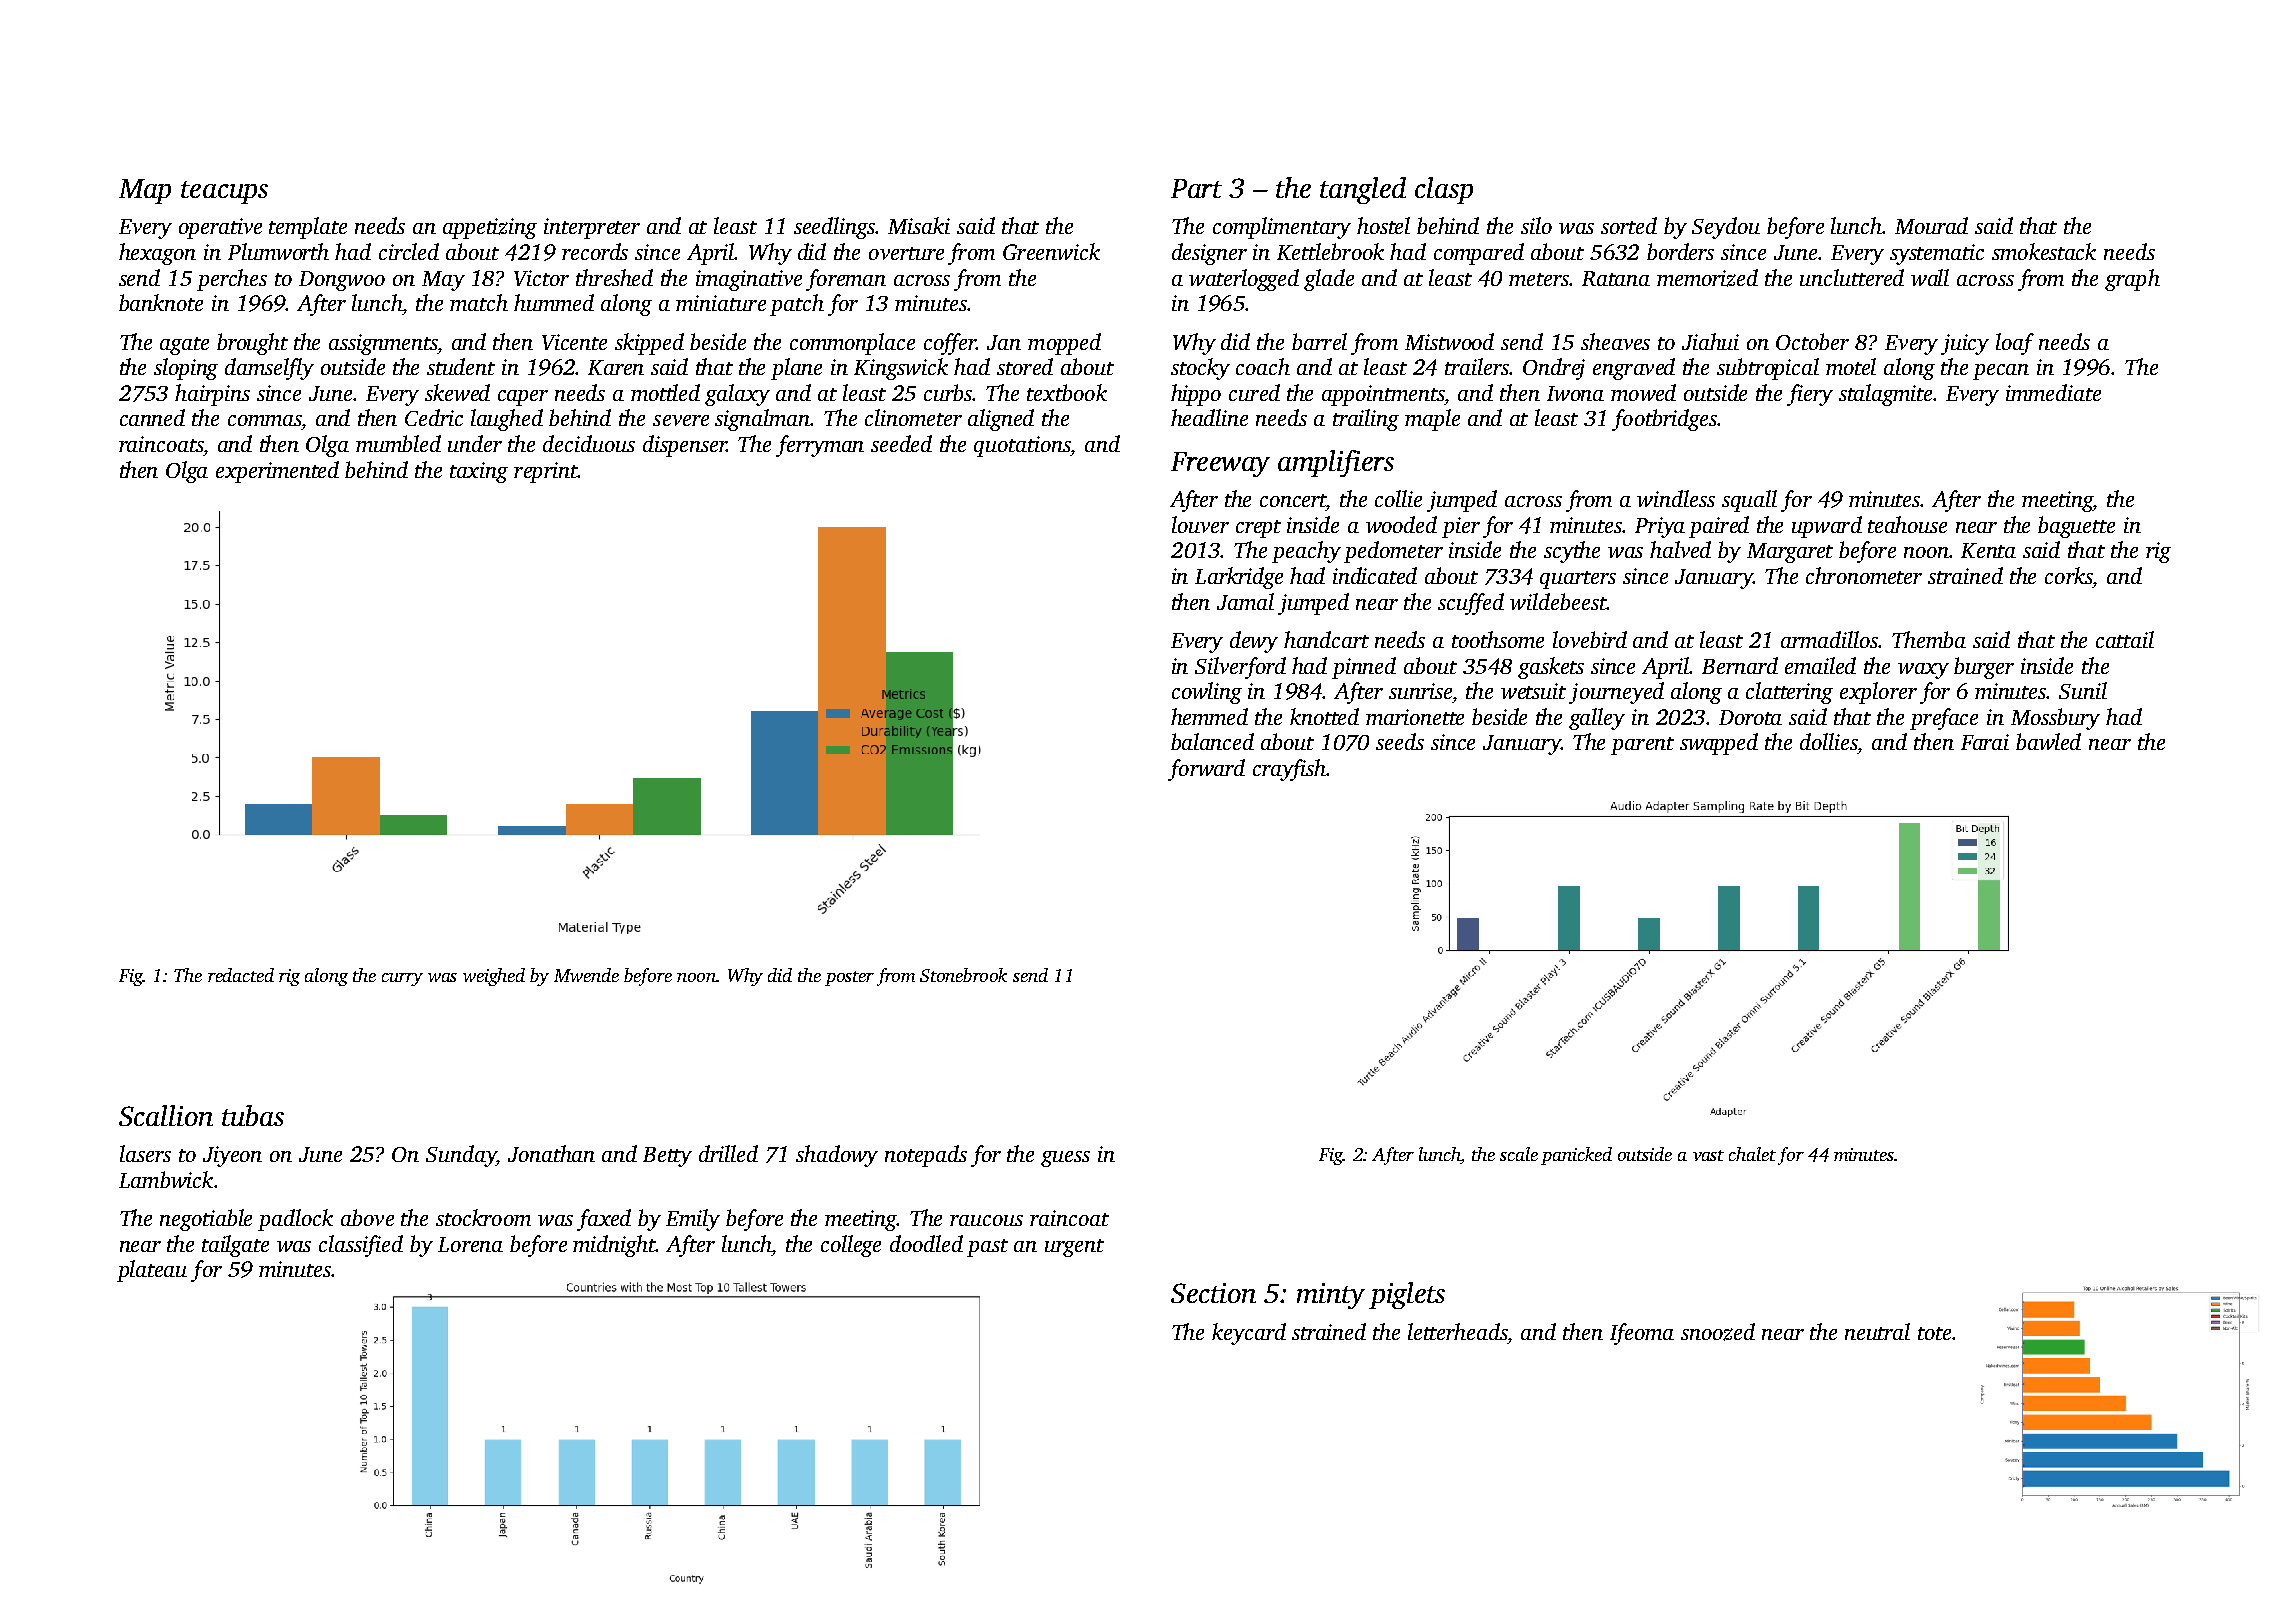 The height and width of the page is (1620, 2292). What do you see at coordinates (1752, 1154) in the page?
I see `chalet` at bounding box center [1752, 1154].
